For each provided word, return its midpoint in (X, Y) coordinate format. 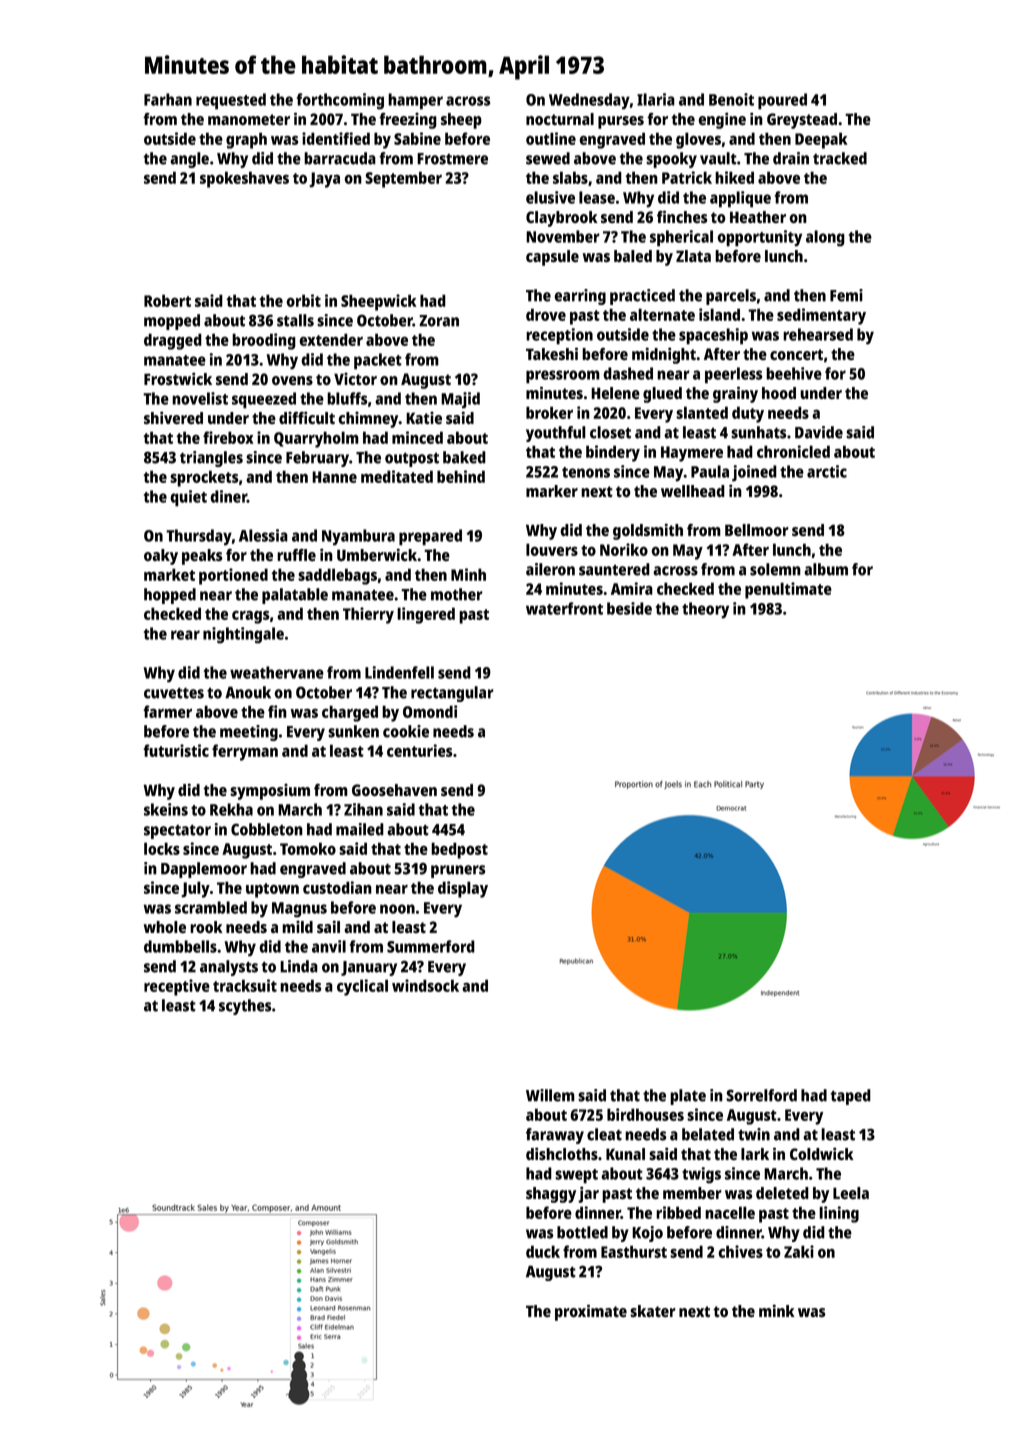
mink (776, 1310)
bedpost (459, 850)
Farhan (168, 99)
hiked (734, 177)
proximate (591, 1312)
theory (705, 610)
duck (543, 1251)
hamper (415, 101)
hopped (170, 596)
